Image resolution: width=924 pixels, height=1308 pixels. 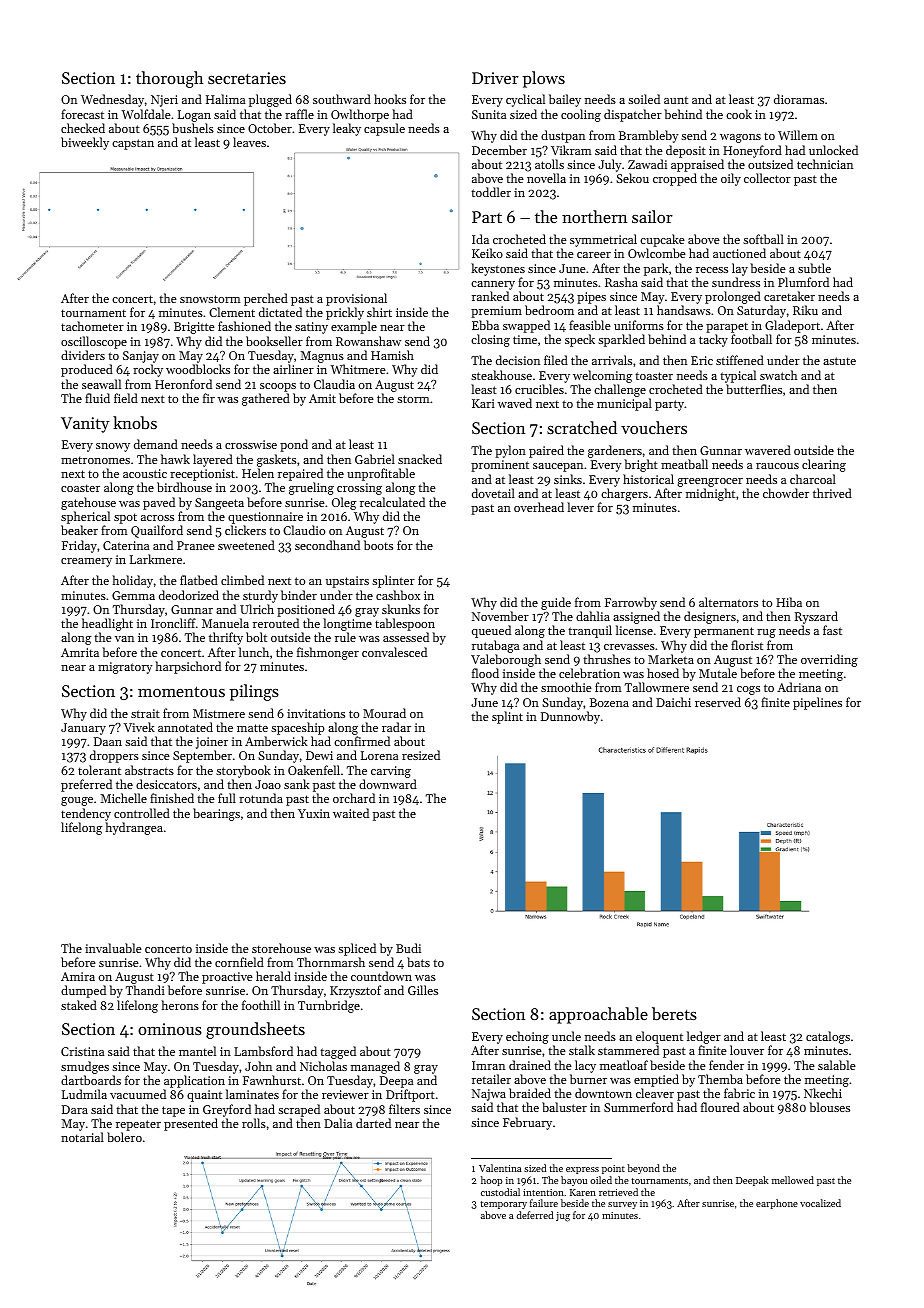 What do you see at coordinates (491, 631) in the page?
I see `queued` at bounding box center [491, 631].
